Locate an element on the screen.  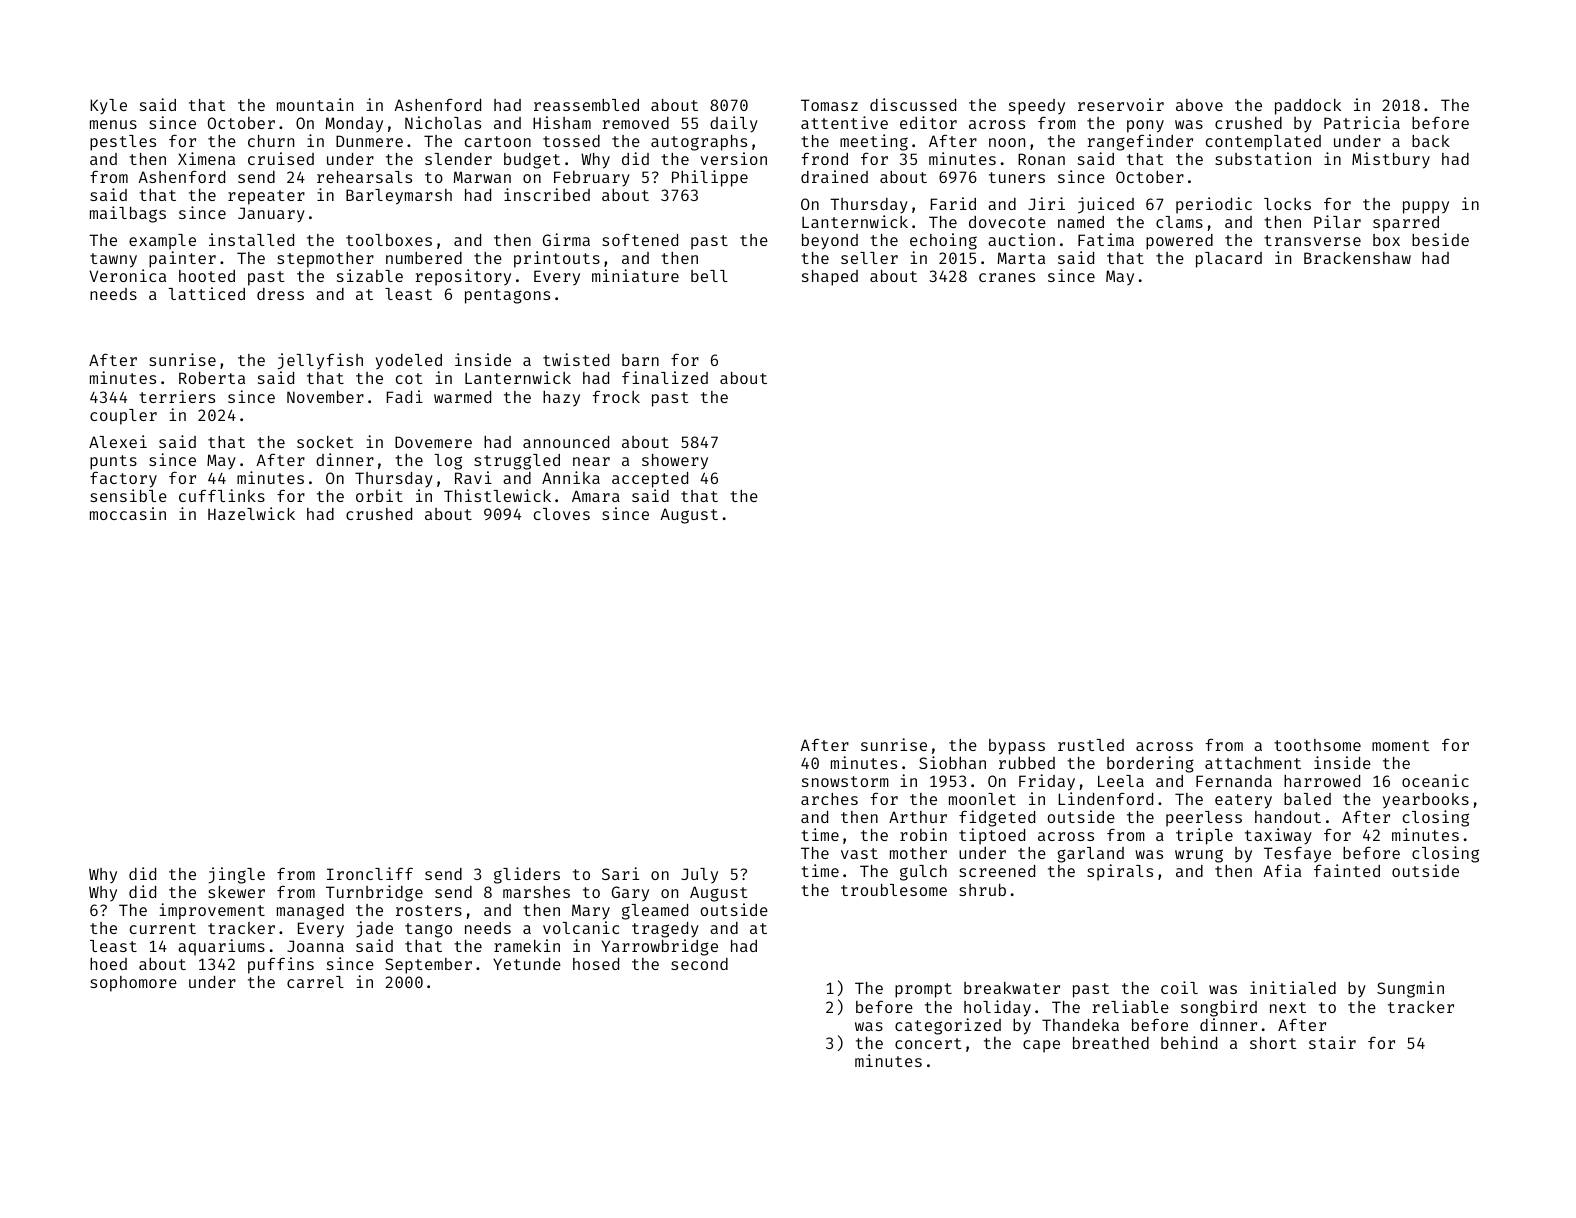
moccasin is located at coordinates (128, 513).
